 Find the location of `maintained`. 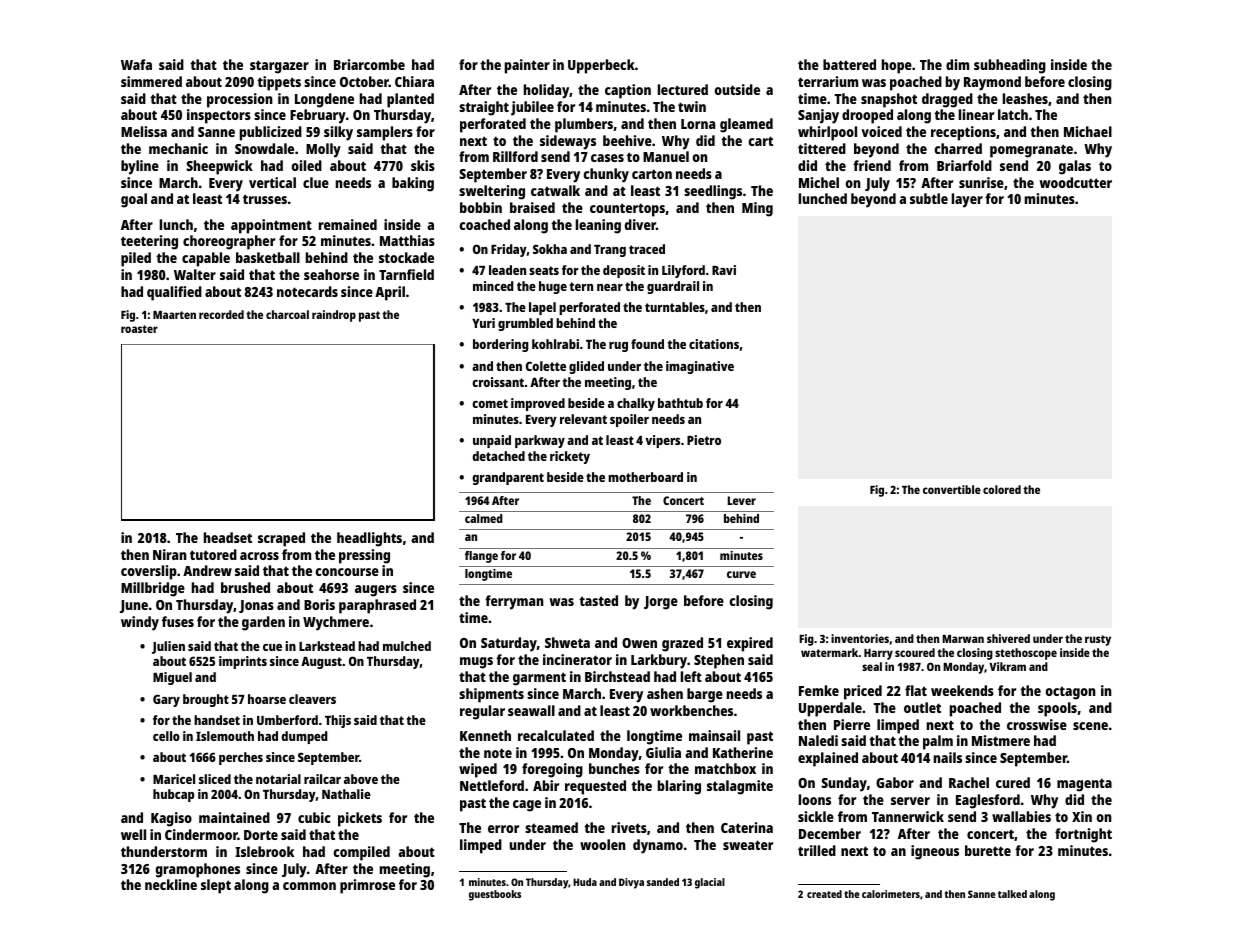

maintained is located at coordinates (234, 817).
